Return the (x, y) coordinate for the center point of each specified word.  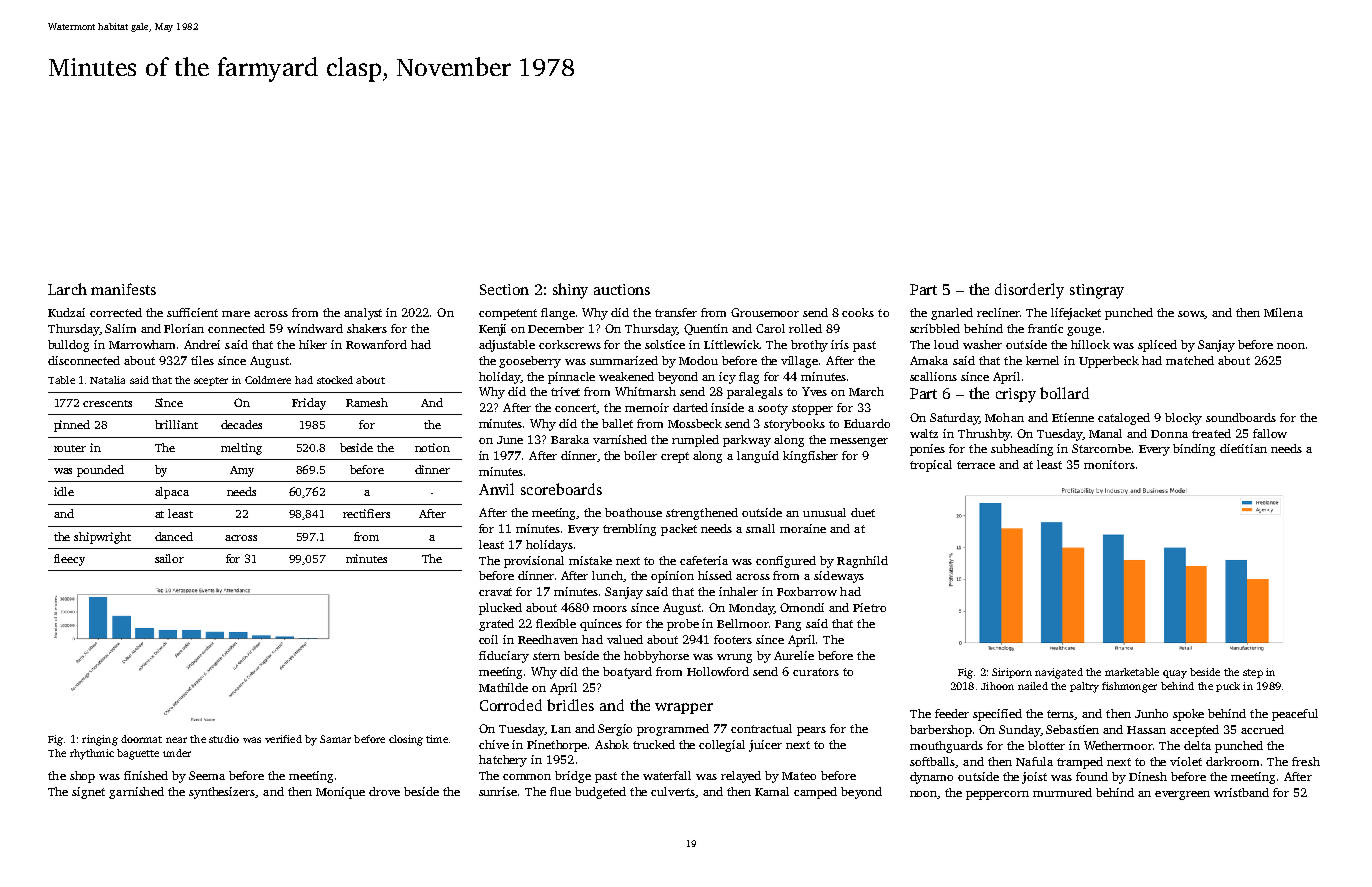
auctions (622, 289)
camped (815, 793)
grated (496, 625)
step (1253, 673)
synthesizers (222, 793)
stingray (1097, 291)
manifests (123, 289)
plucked (500, 609)
